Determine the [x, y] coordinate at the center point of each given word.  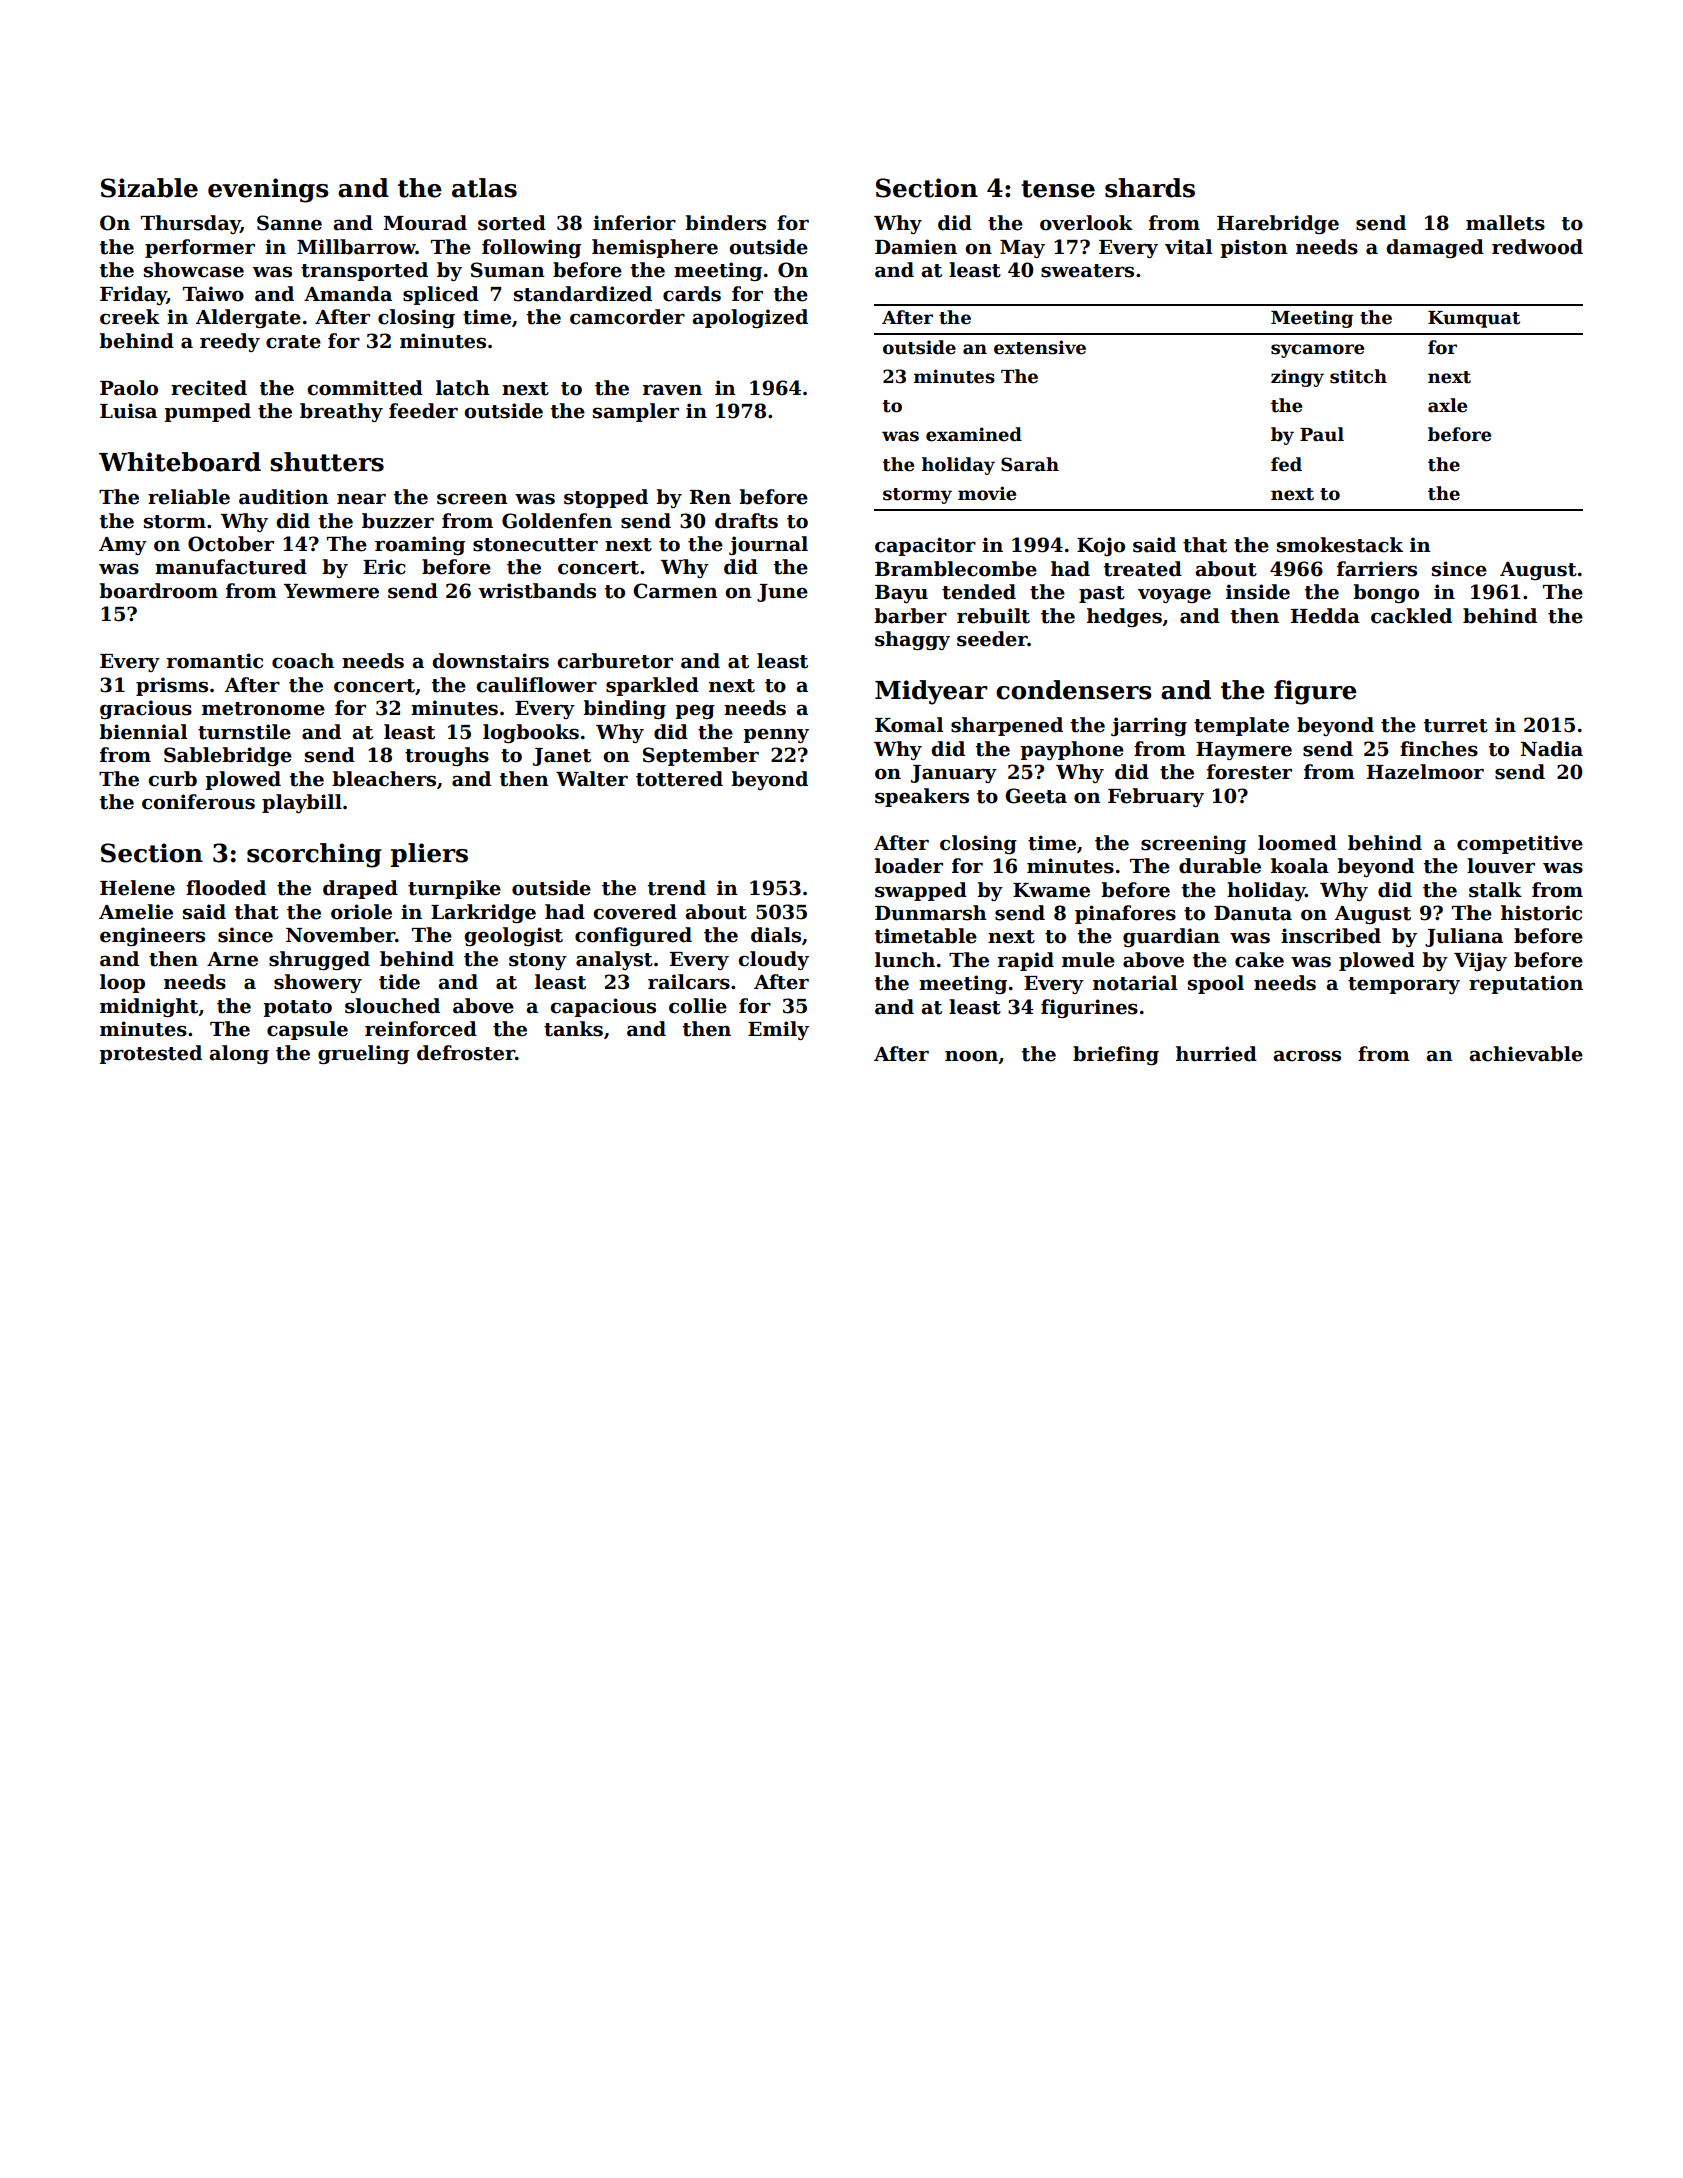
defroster [466, 1053]
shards [1150, 188]
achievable [1526, 1054]
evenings [268, 190]
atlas [484, 188]
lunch [905, 960]
